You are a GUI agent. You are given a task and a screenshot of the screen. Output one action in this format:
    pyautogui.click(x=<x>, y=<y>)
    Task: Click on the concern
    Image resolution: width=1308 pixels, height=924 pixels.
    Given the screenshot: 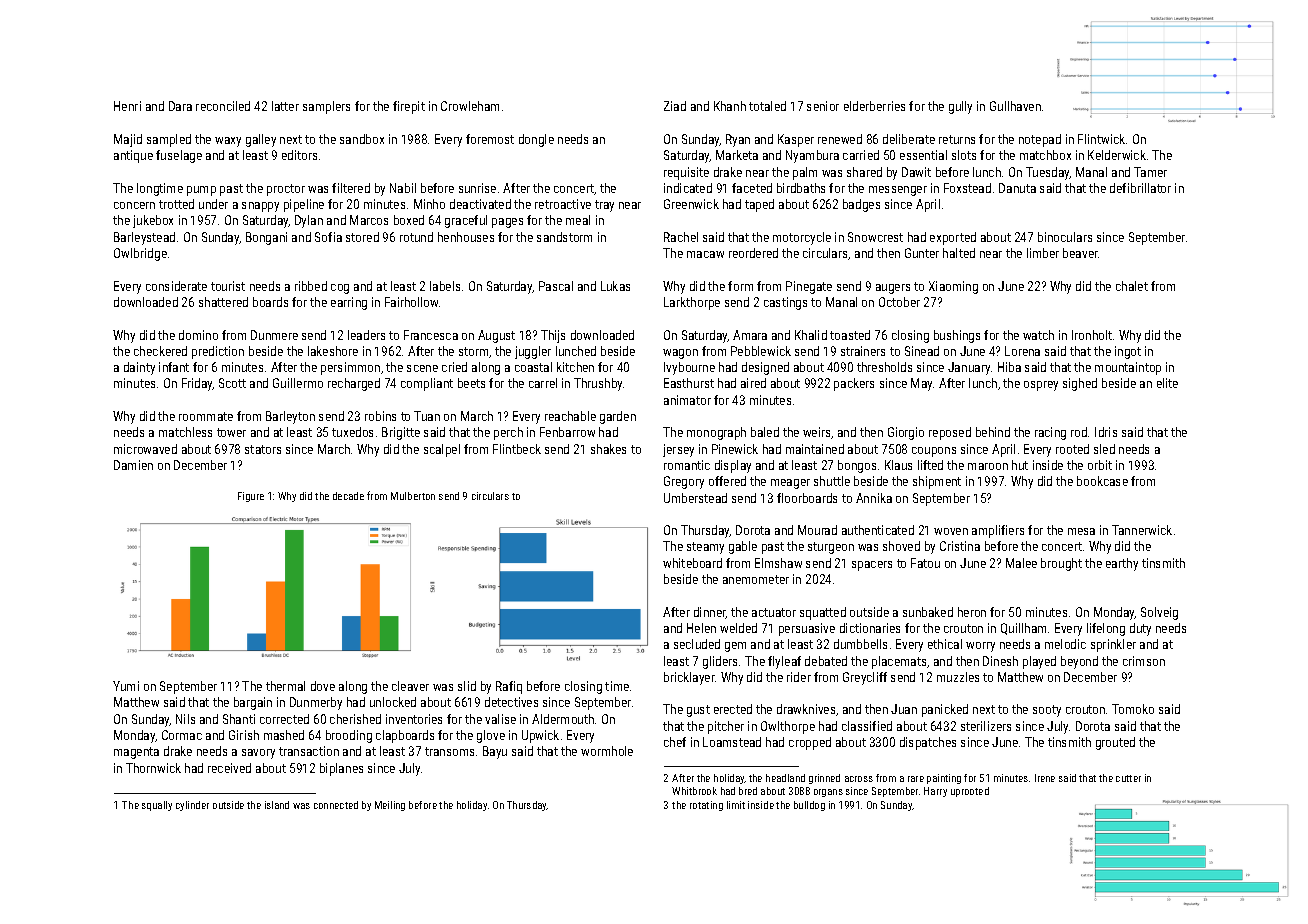 What is the action you would take?
    pyautogui.click(x=134, y=205)
